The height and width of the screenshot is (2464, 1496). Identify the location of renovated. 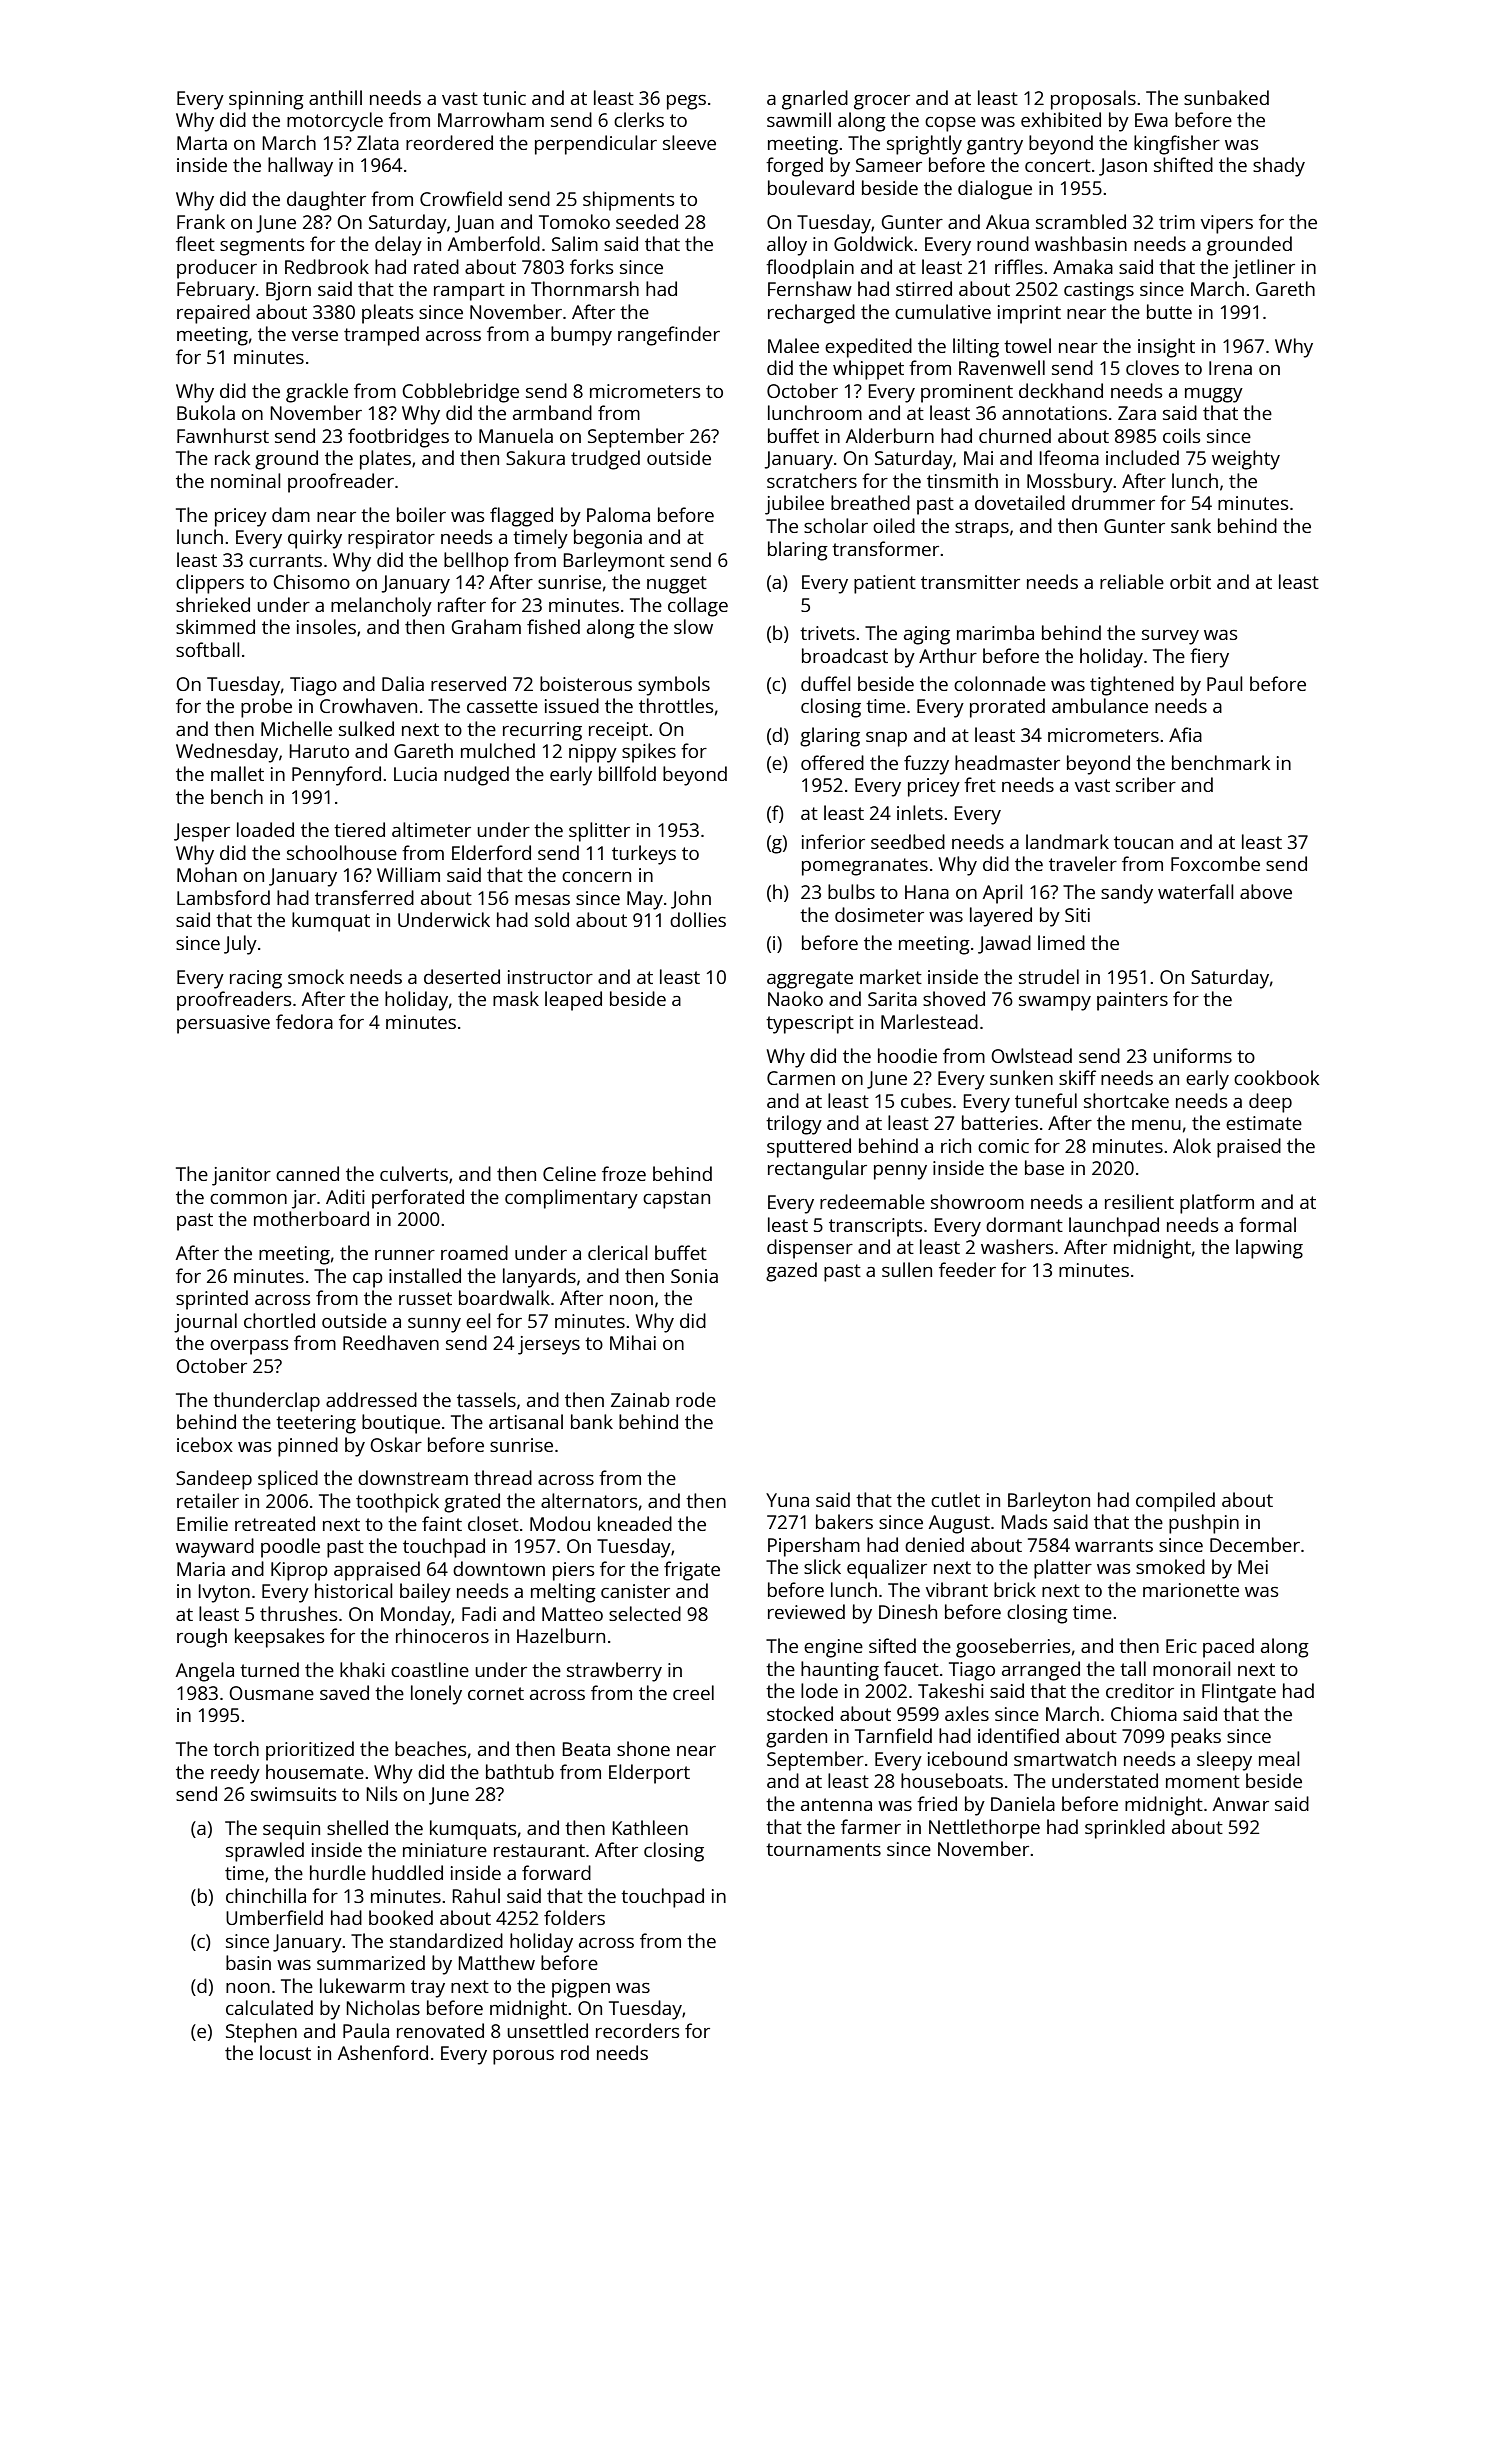
(440, 2030).
